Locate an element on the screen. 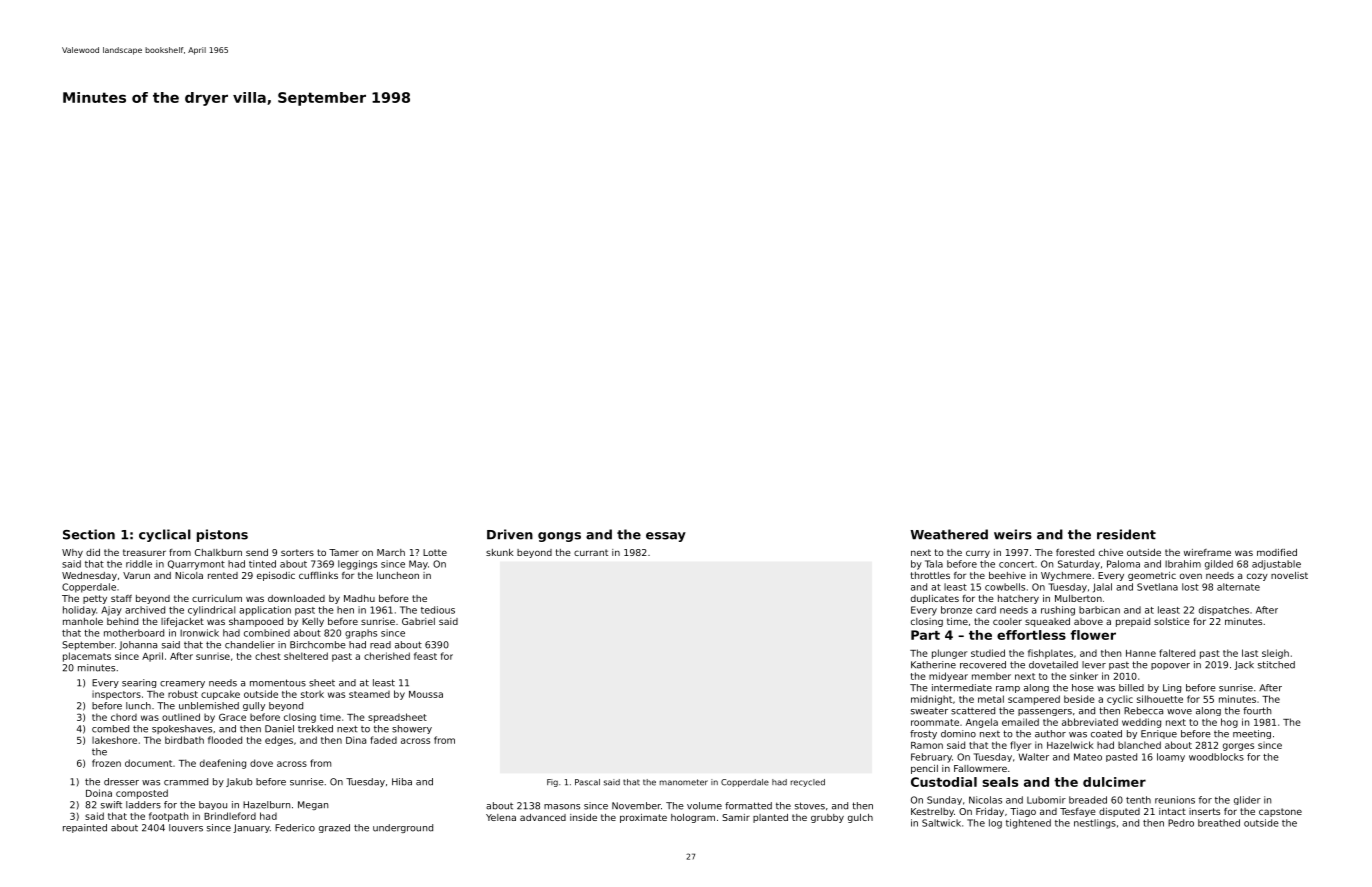 The width and height of the screenshot is (1372, 887). silhouette is located at coordinates (1160, 699).
